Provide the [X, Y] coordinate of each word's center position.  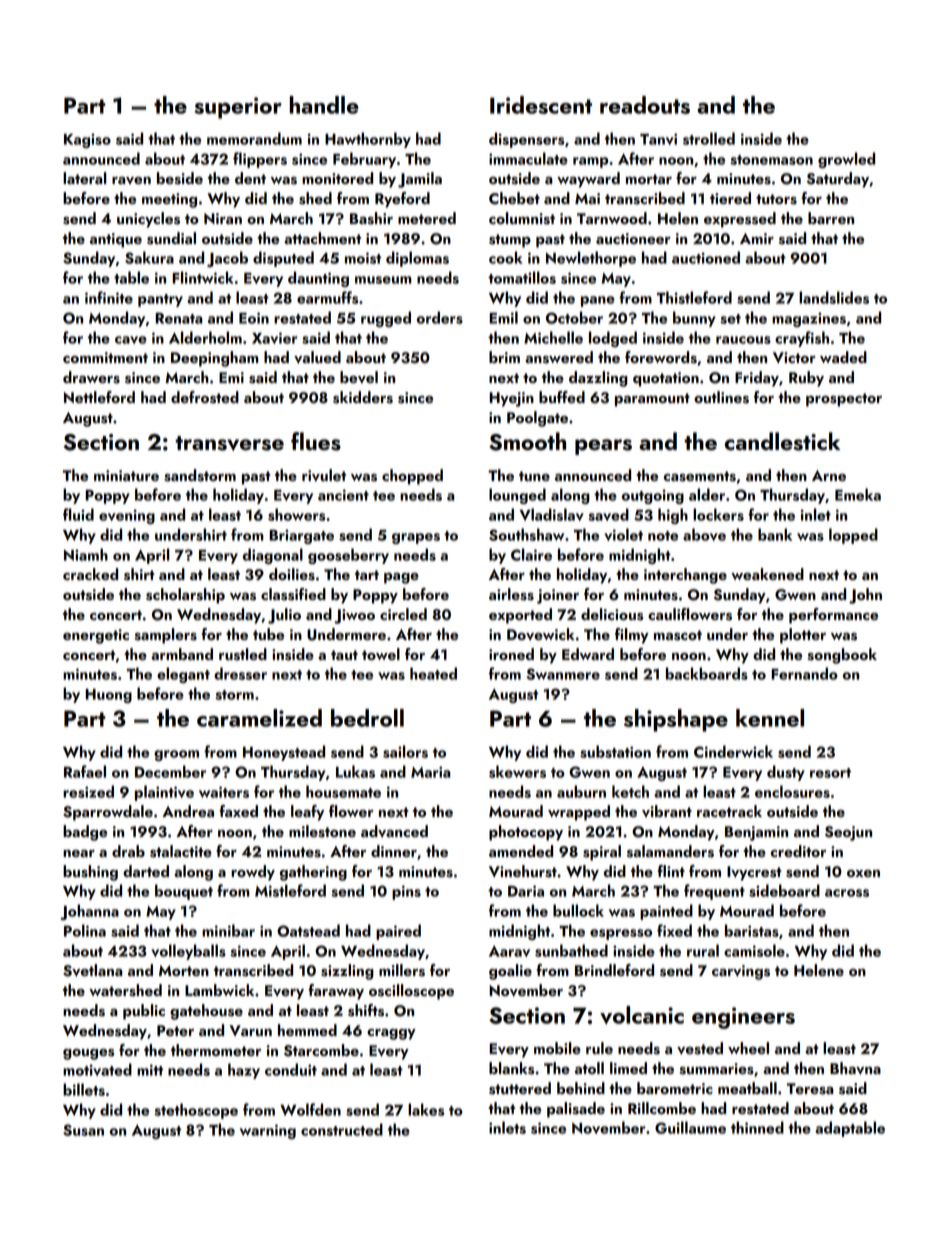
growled [846, 160]
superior [238, 108]
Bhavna [855, 1068]
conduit [291, 1069]
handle [324, 105]
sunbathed [571, 950]
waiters [224, 792]
